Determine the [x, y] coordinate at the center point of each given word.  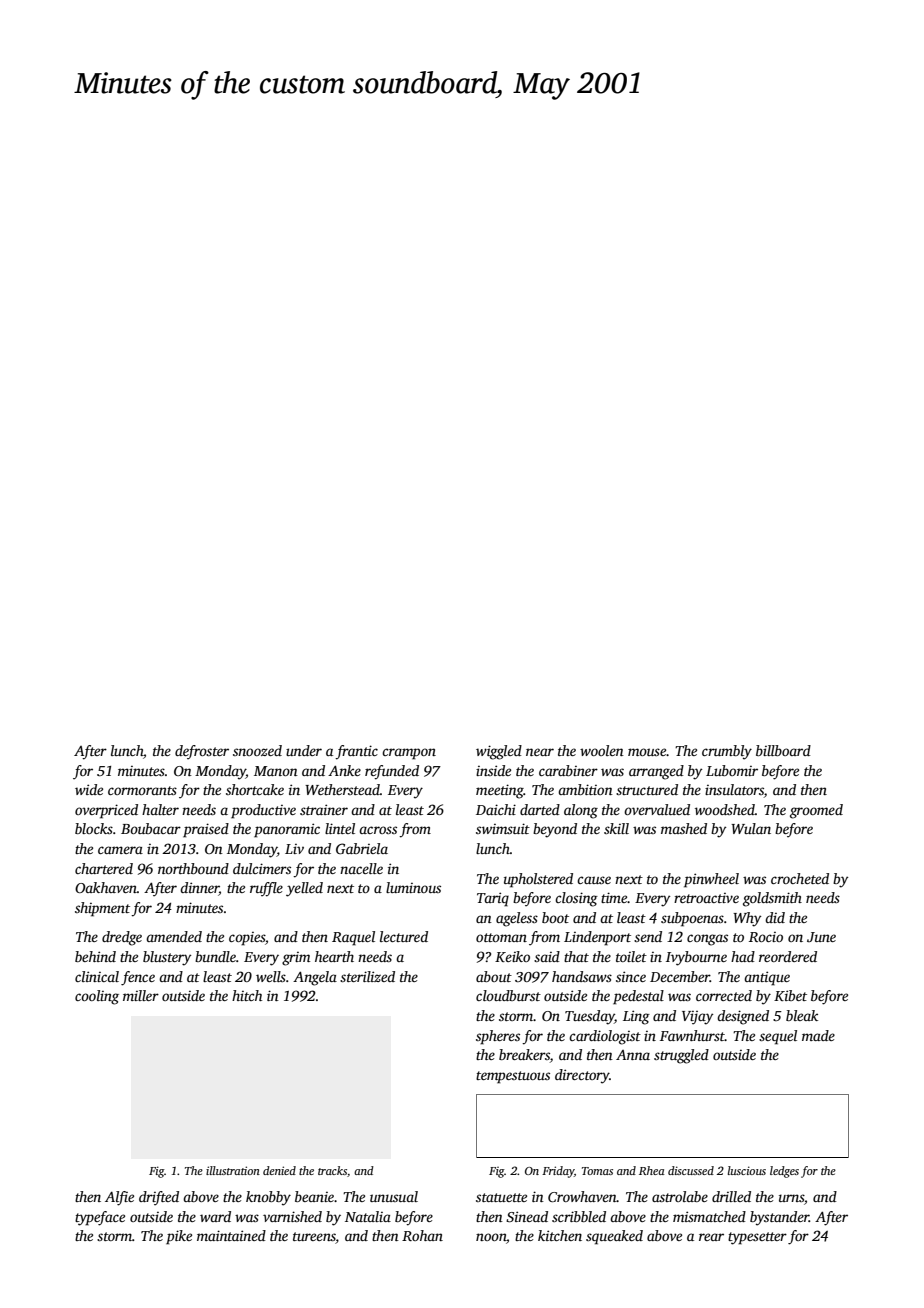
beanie [314, 1196]
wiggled [499, 752]
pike [179, 1237]
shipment [102, 909]
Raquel [353, 938]
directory [582, 1076]
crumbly [727, 752]
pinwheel [711, 880]
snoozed [257, 750]
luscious [747, 1170]
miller [141, 995]
